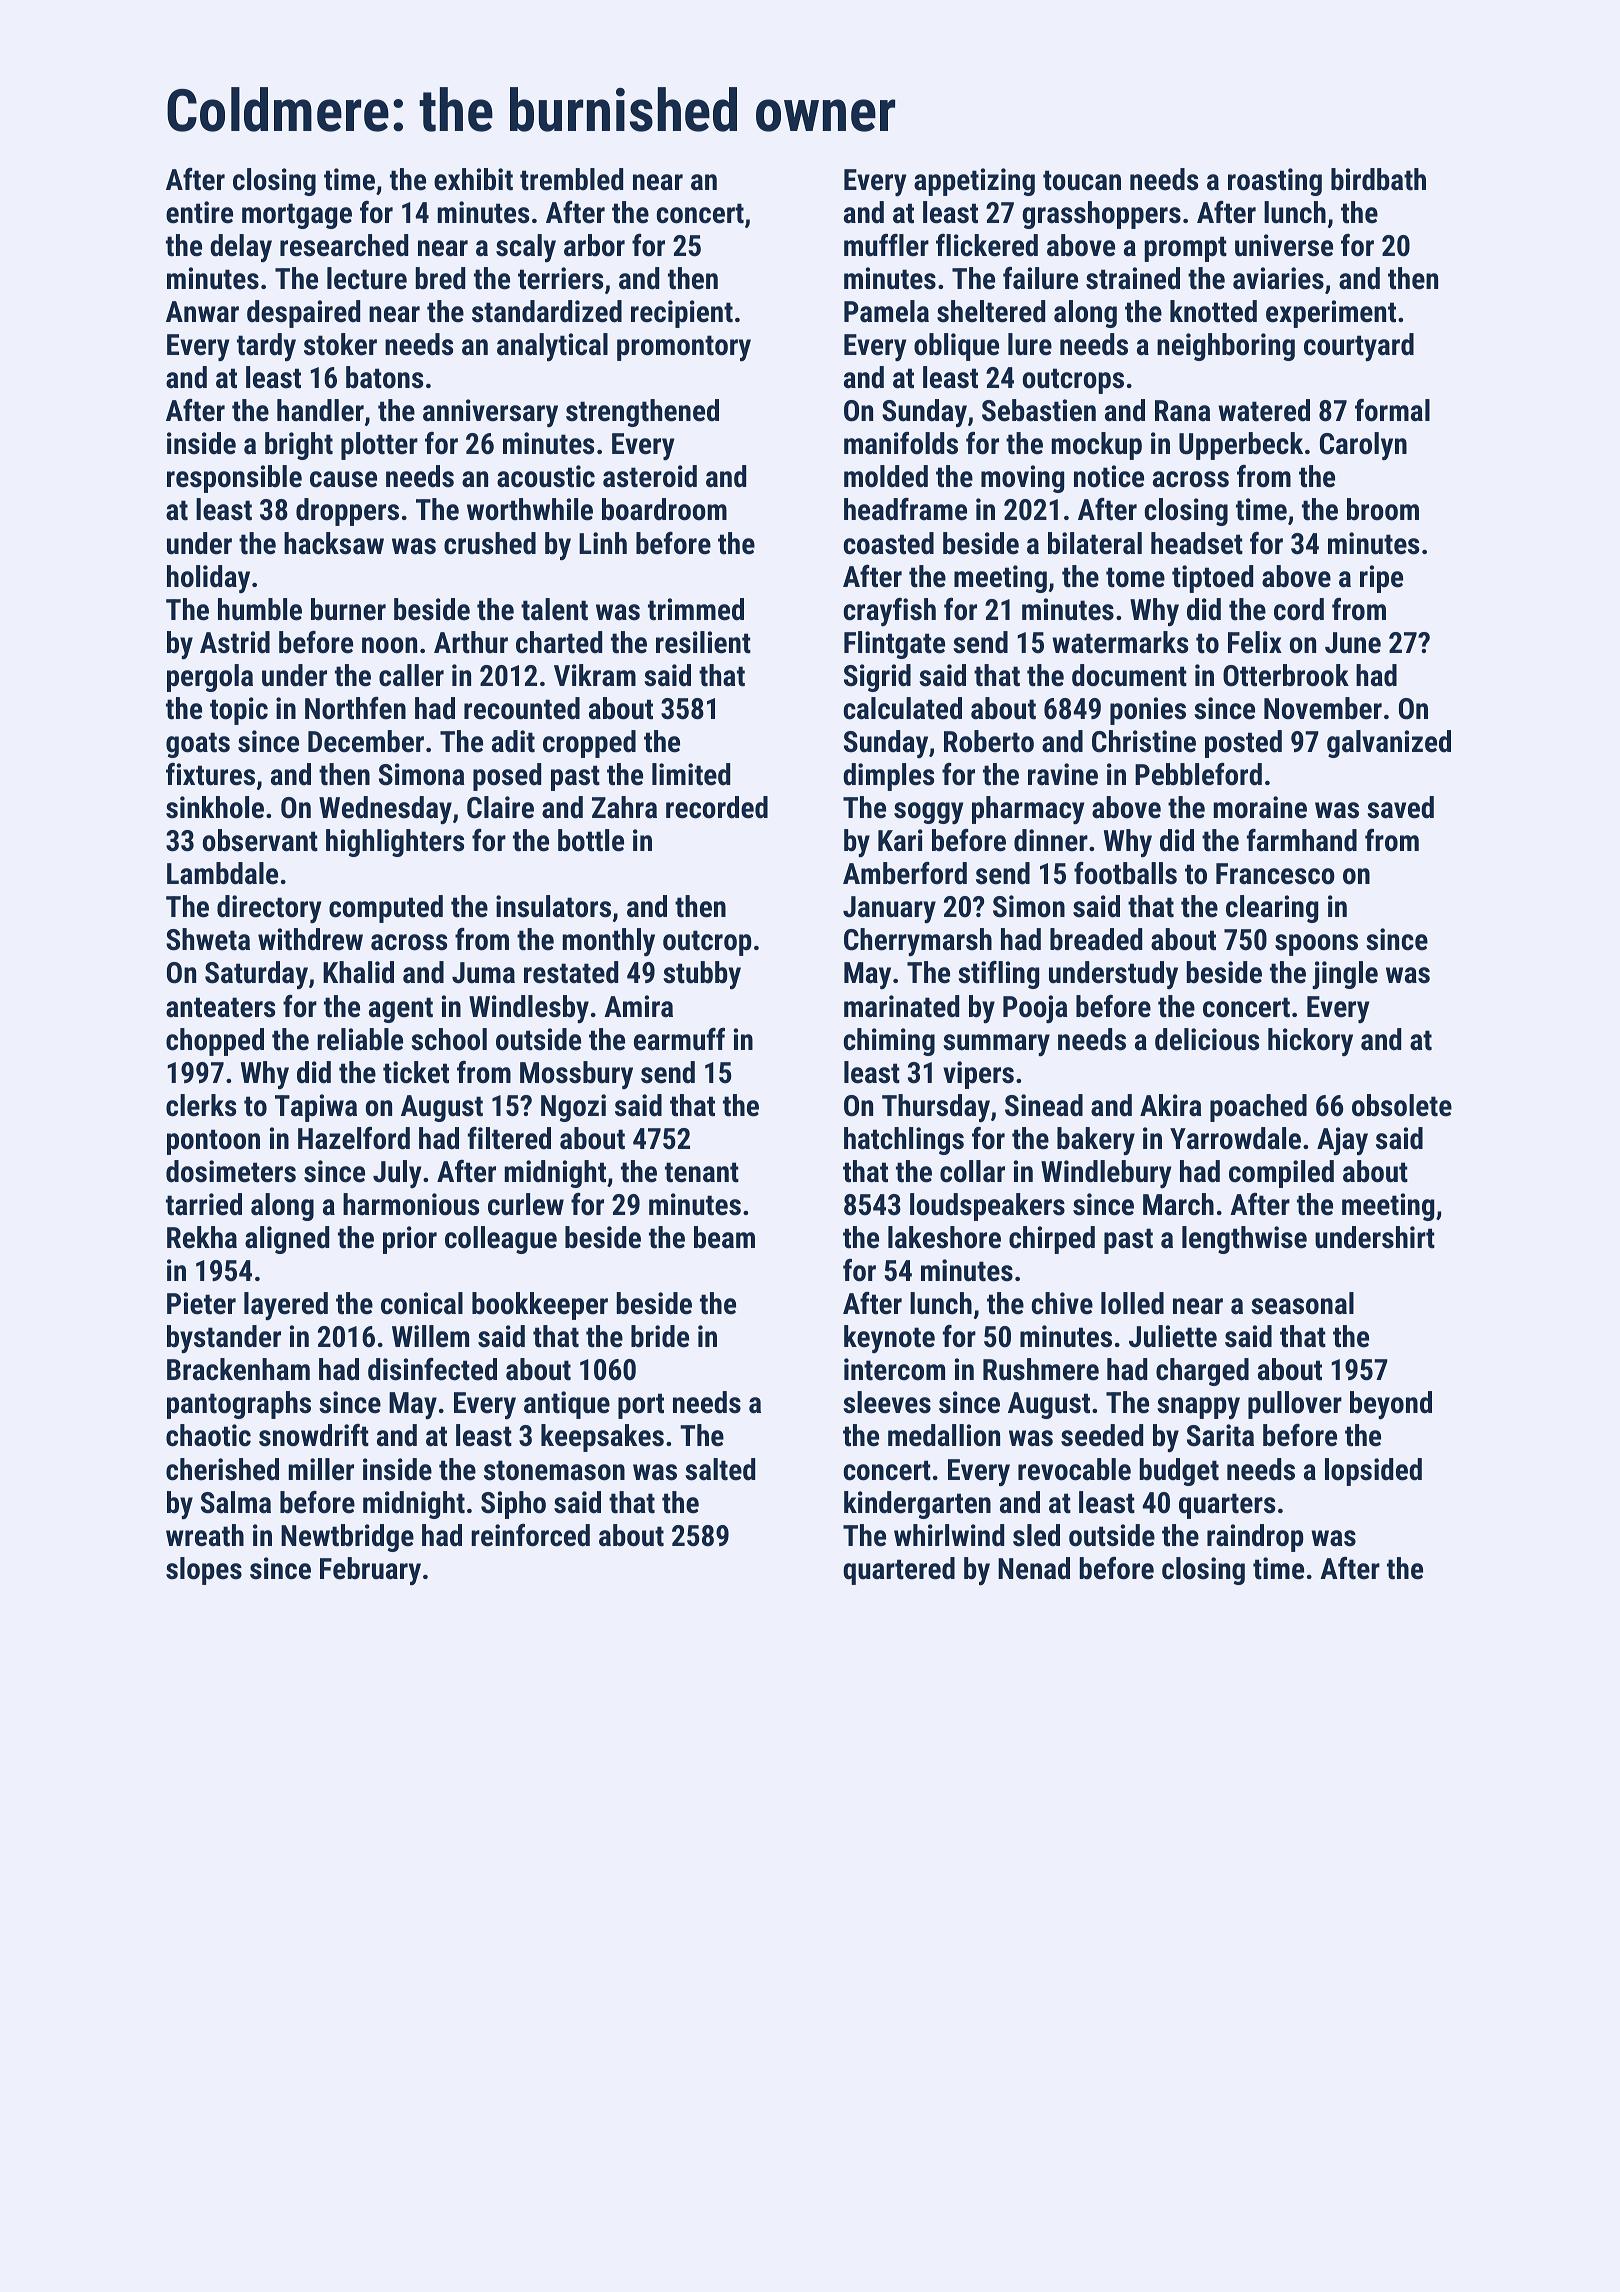  I want to click on pontoon, so click(213, 1142).
